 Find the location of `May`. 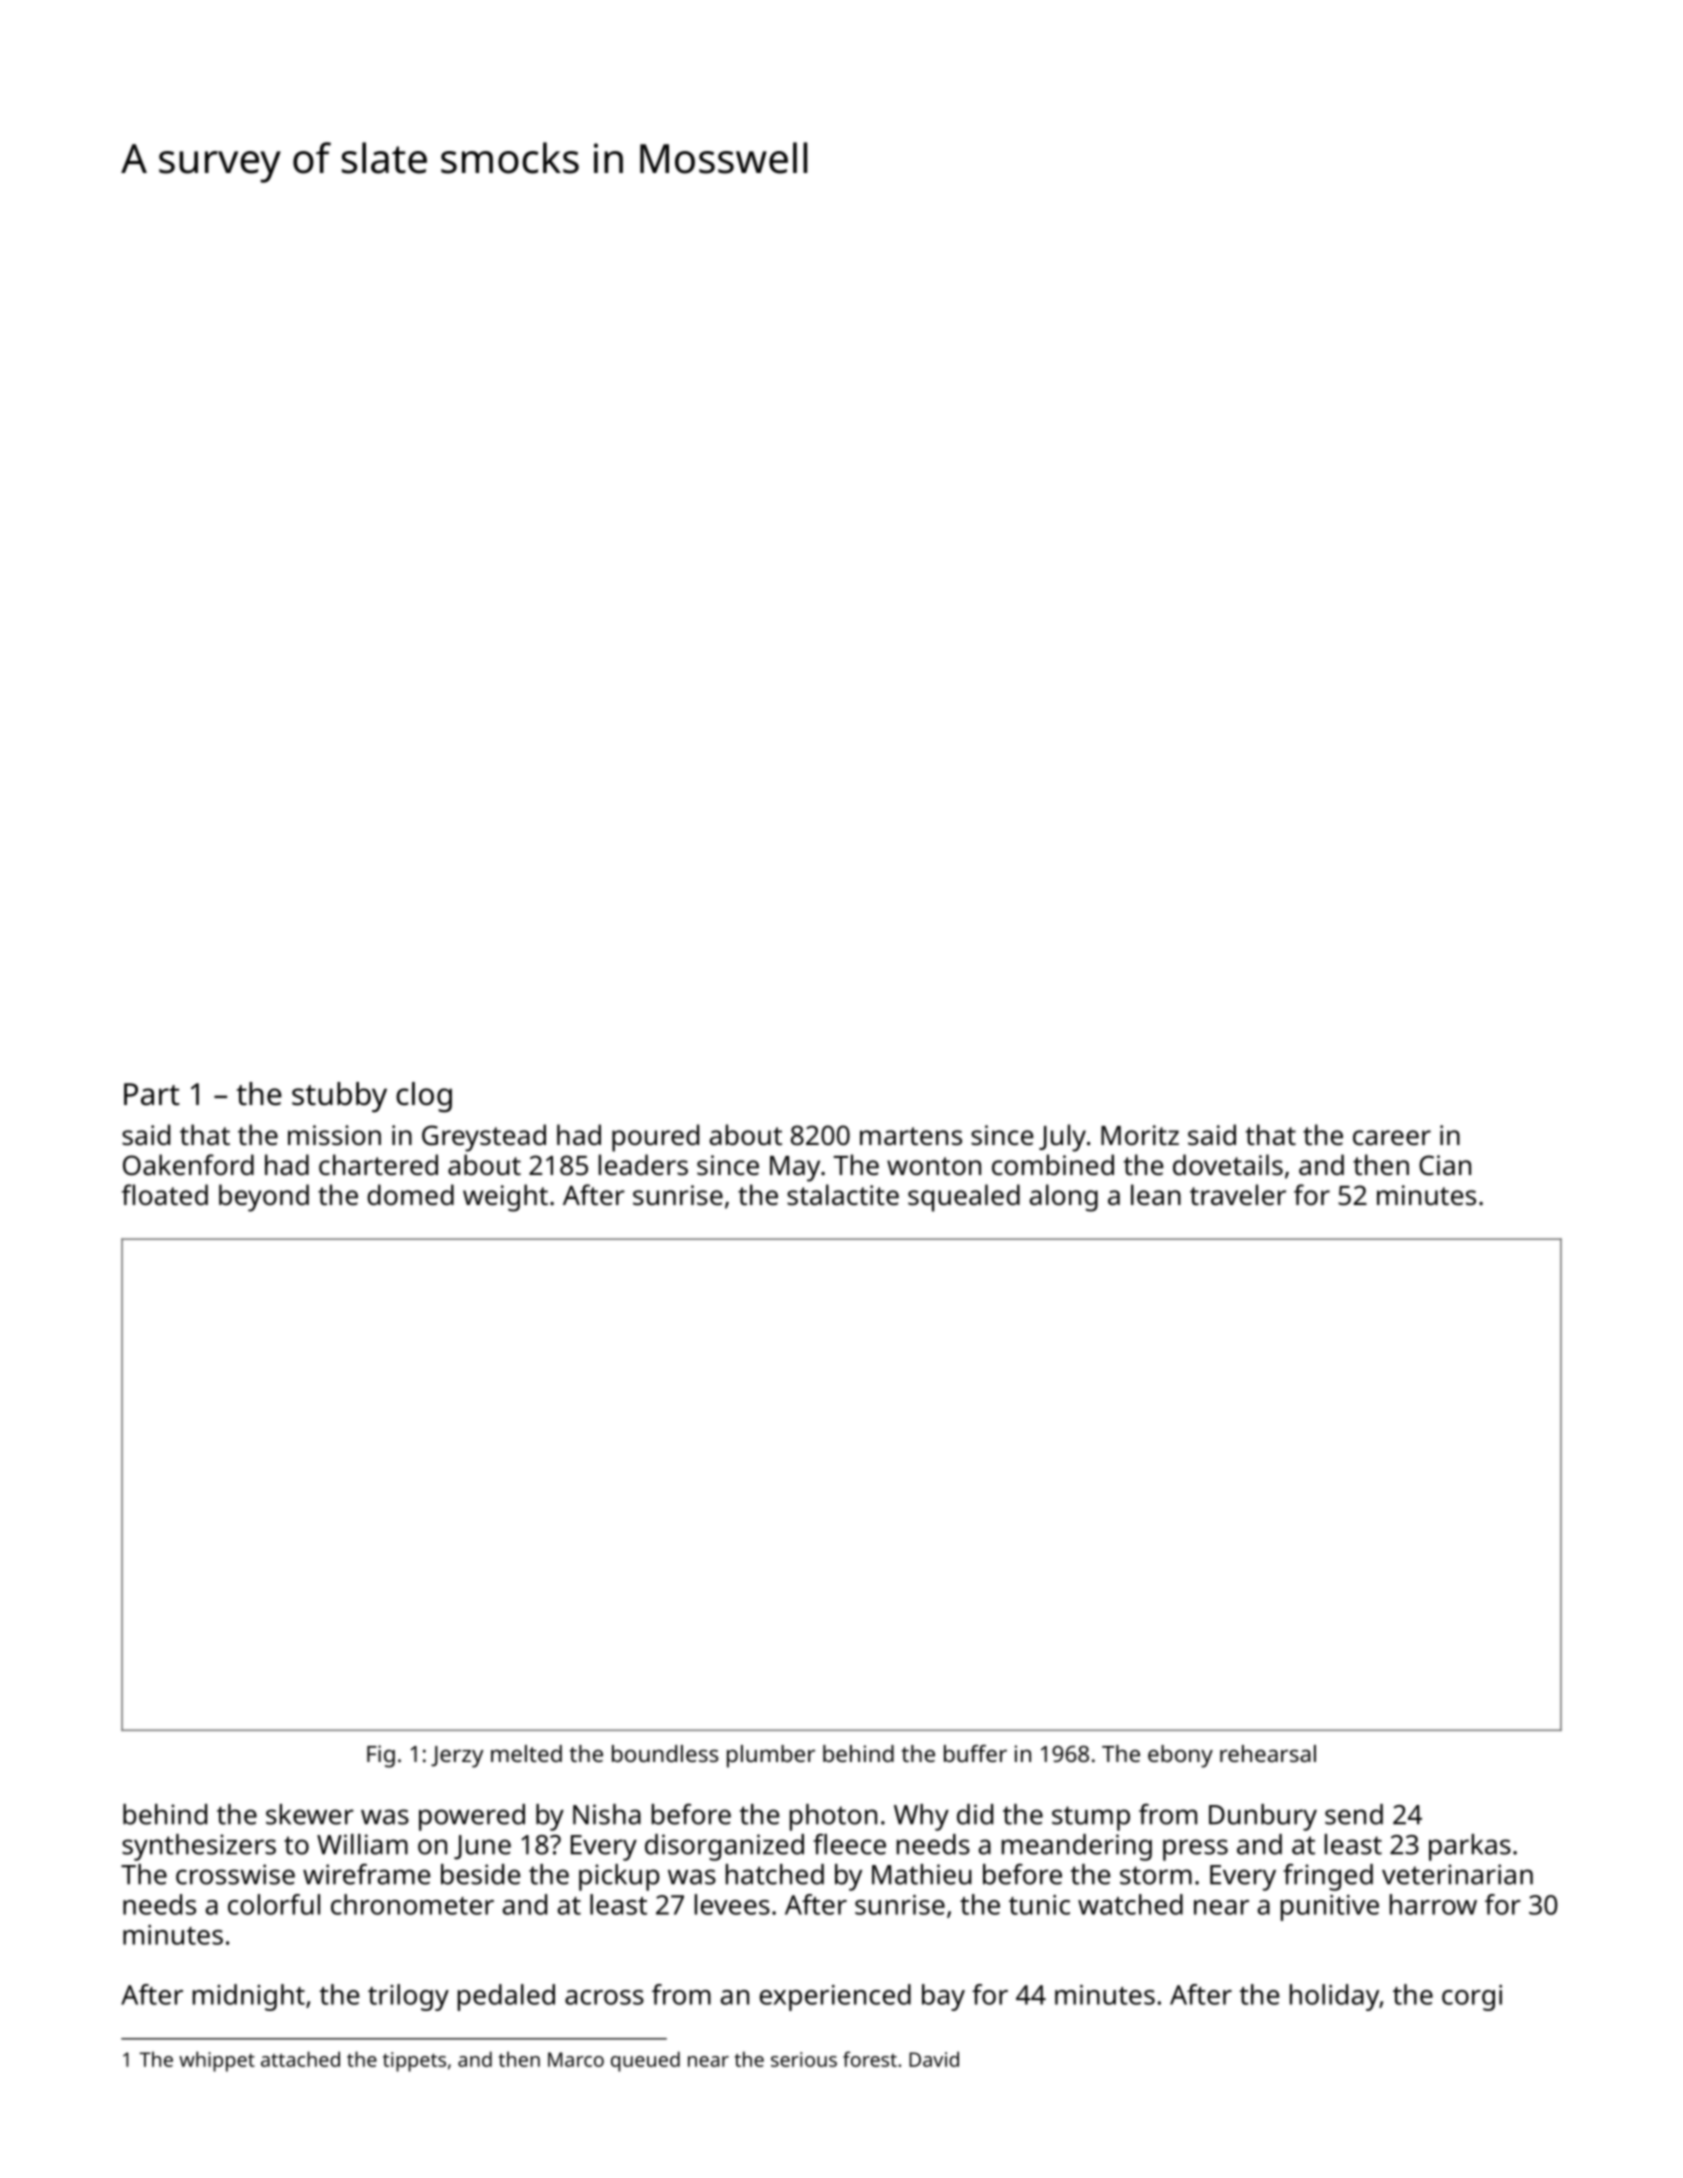

May is located at coordinates (795, 1169).
